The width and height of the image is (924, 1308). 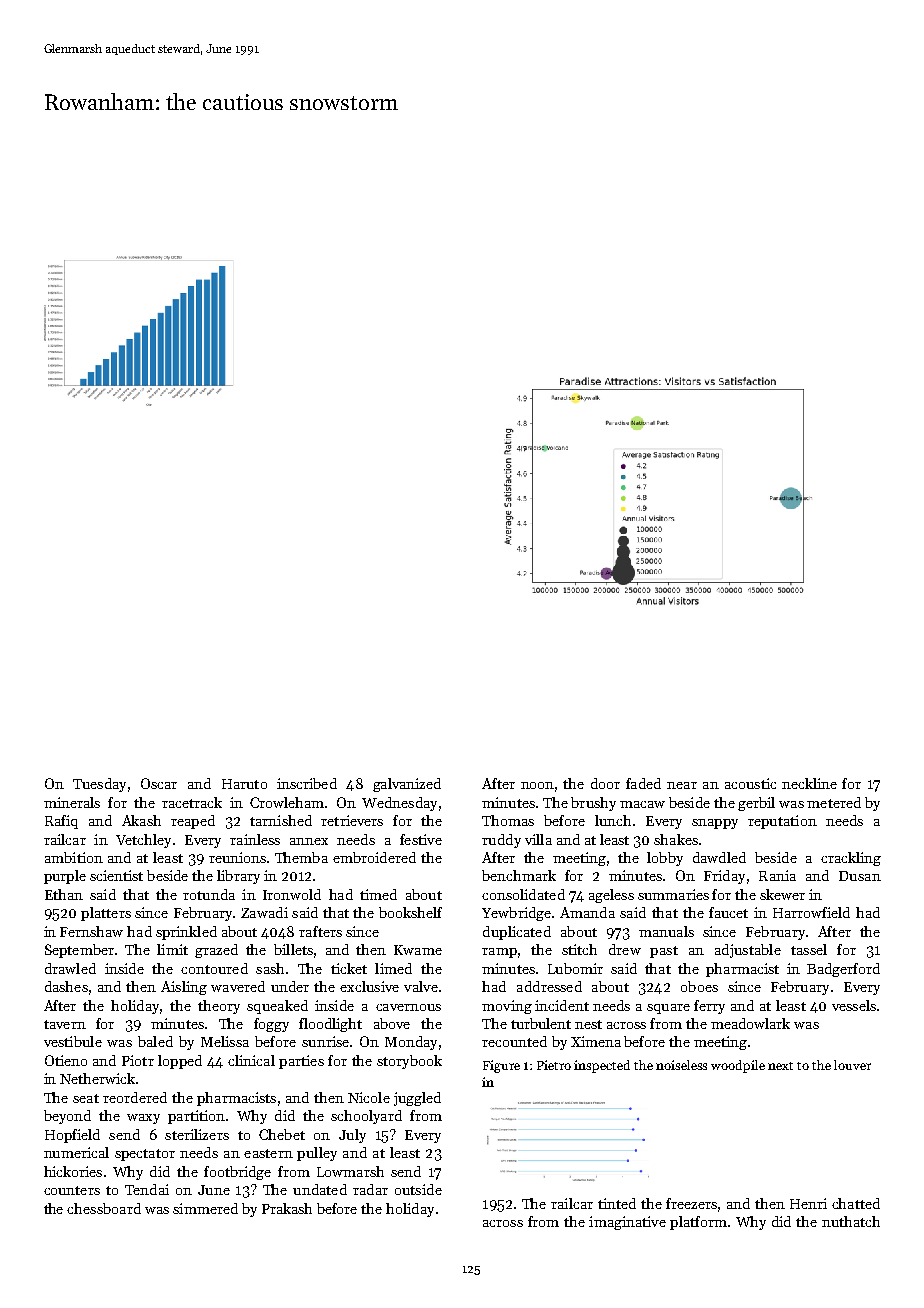 What do you see at coordinates (514, 1041) in the image?
I see `recounted` at bounding box center [514, 1041].
